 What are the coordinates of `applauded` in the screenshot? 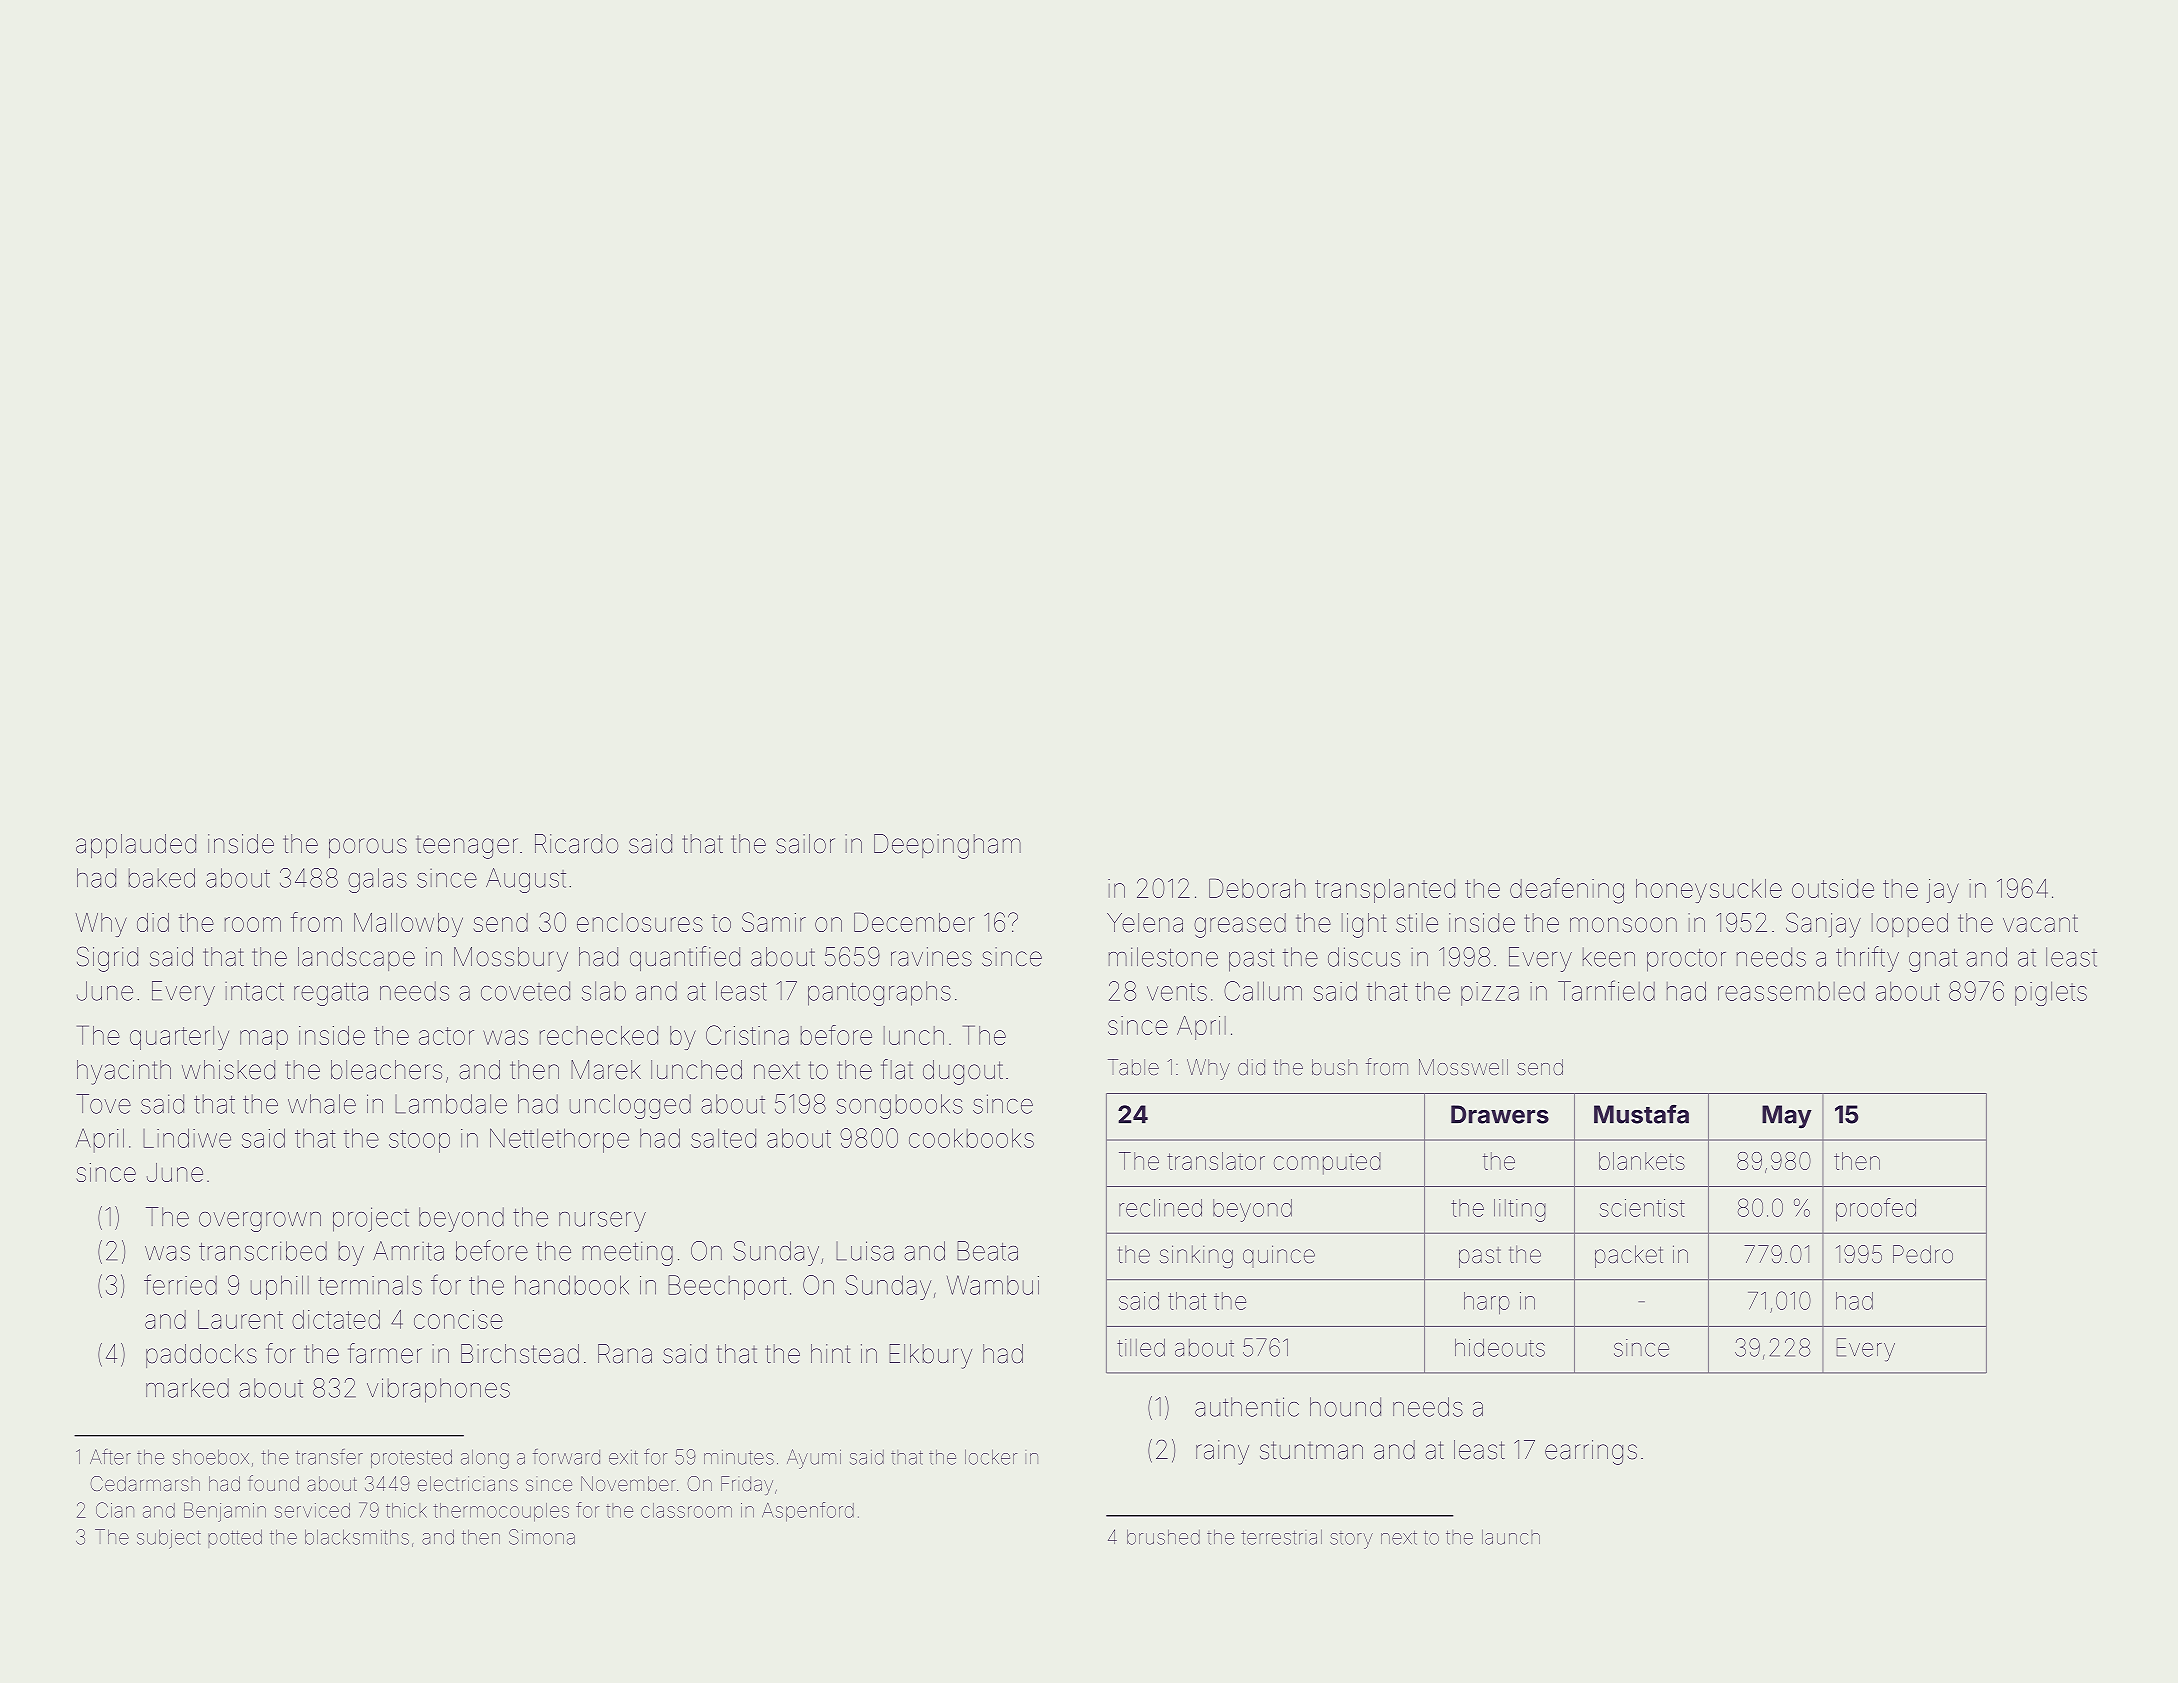 It's located at (136, 846).
